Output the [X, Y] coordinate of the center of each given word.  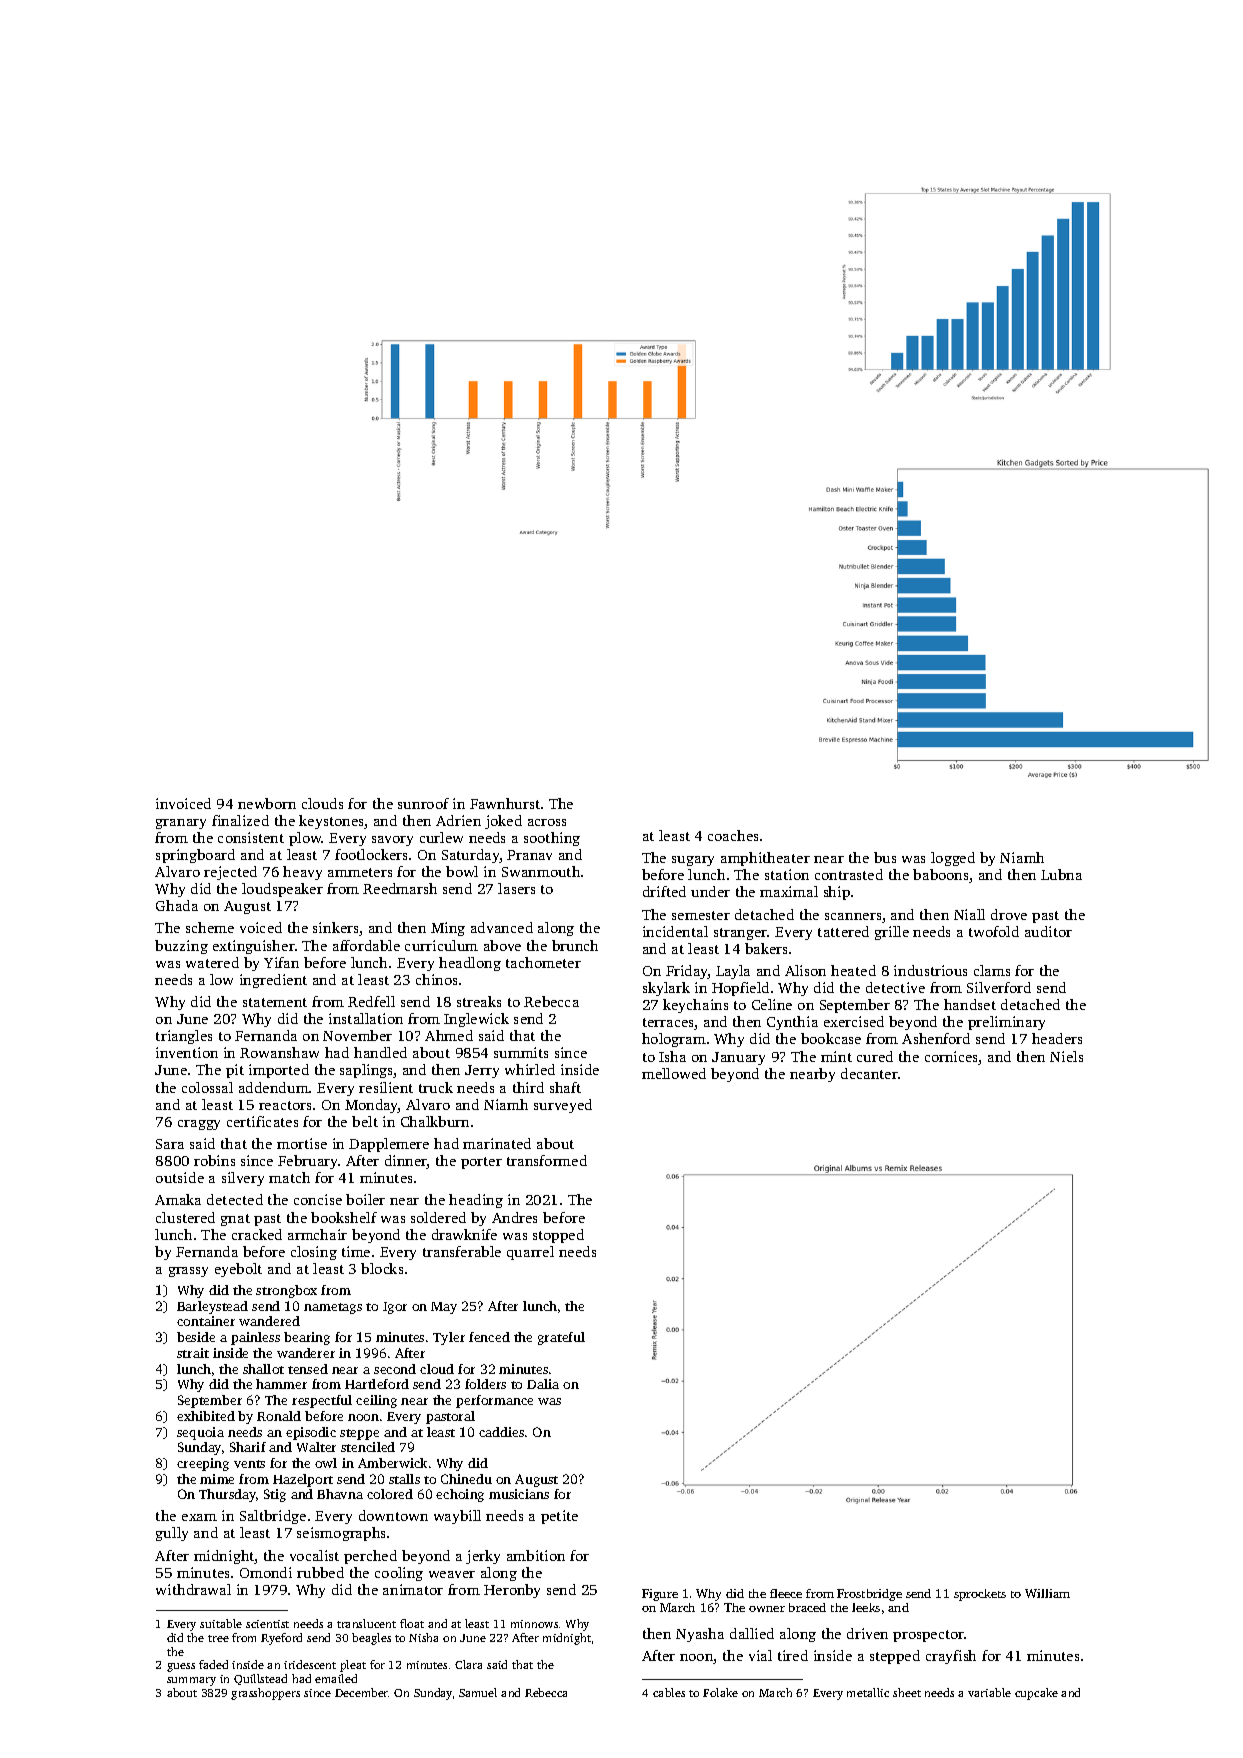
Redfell [371, 1001]
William [1047, 1593]
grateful [561, 1338]
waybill [457, 1517]
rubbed [320, 1572]
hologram [674, 1040]
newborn [267, 803]
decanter [869, 1073]
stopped [558, 1236]
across [547, 822]
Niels [1066, 1056]
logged [953, 859]
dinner [406, 1162]
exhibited [206, 1416]
